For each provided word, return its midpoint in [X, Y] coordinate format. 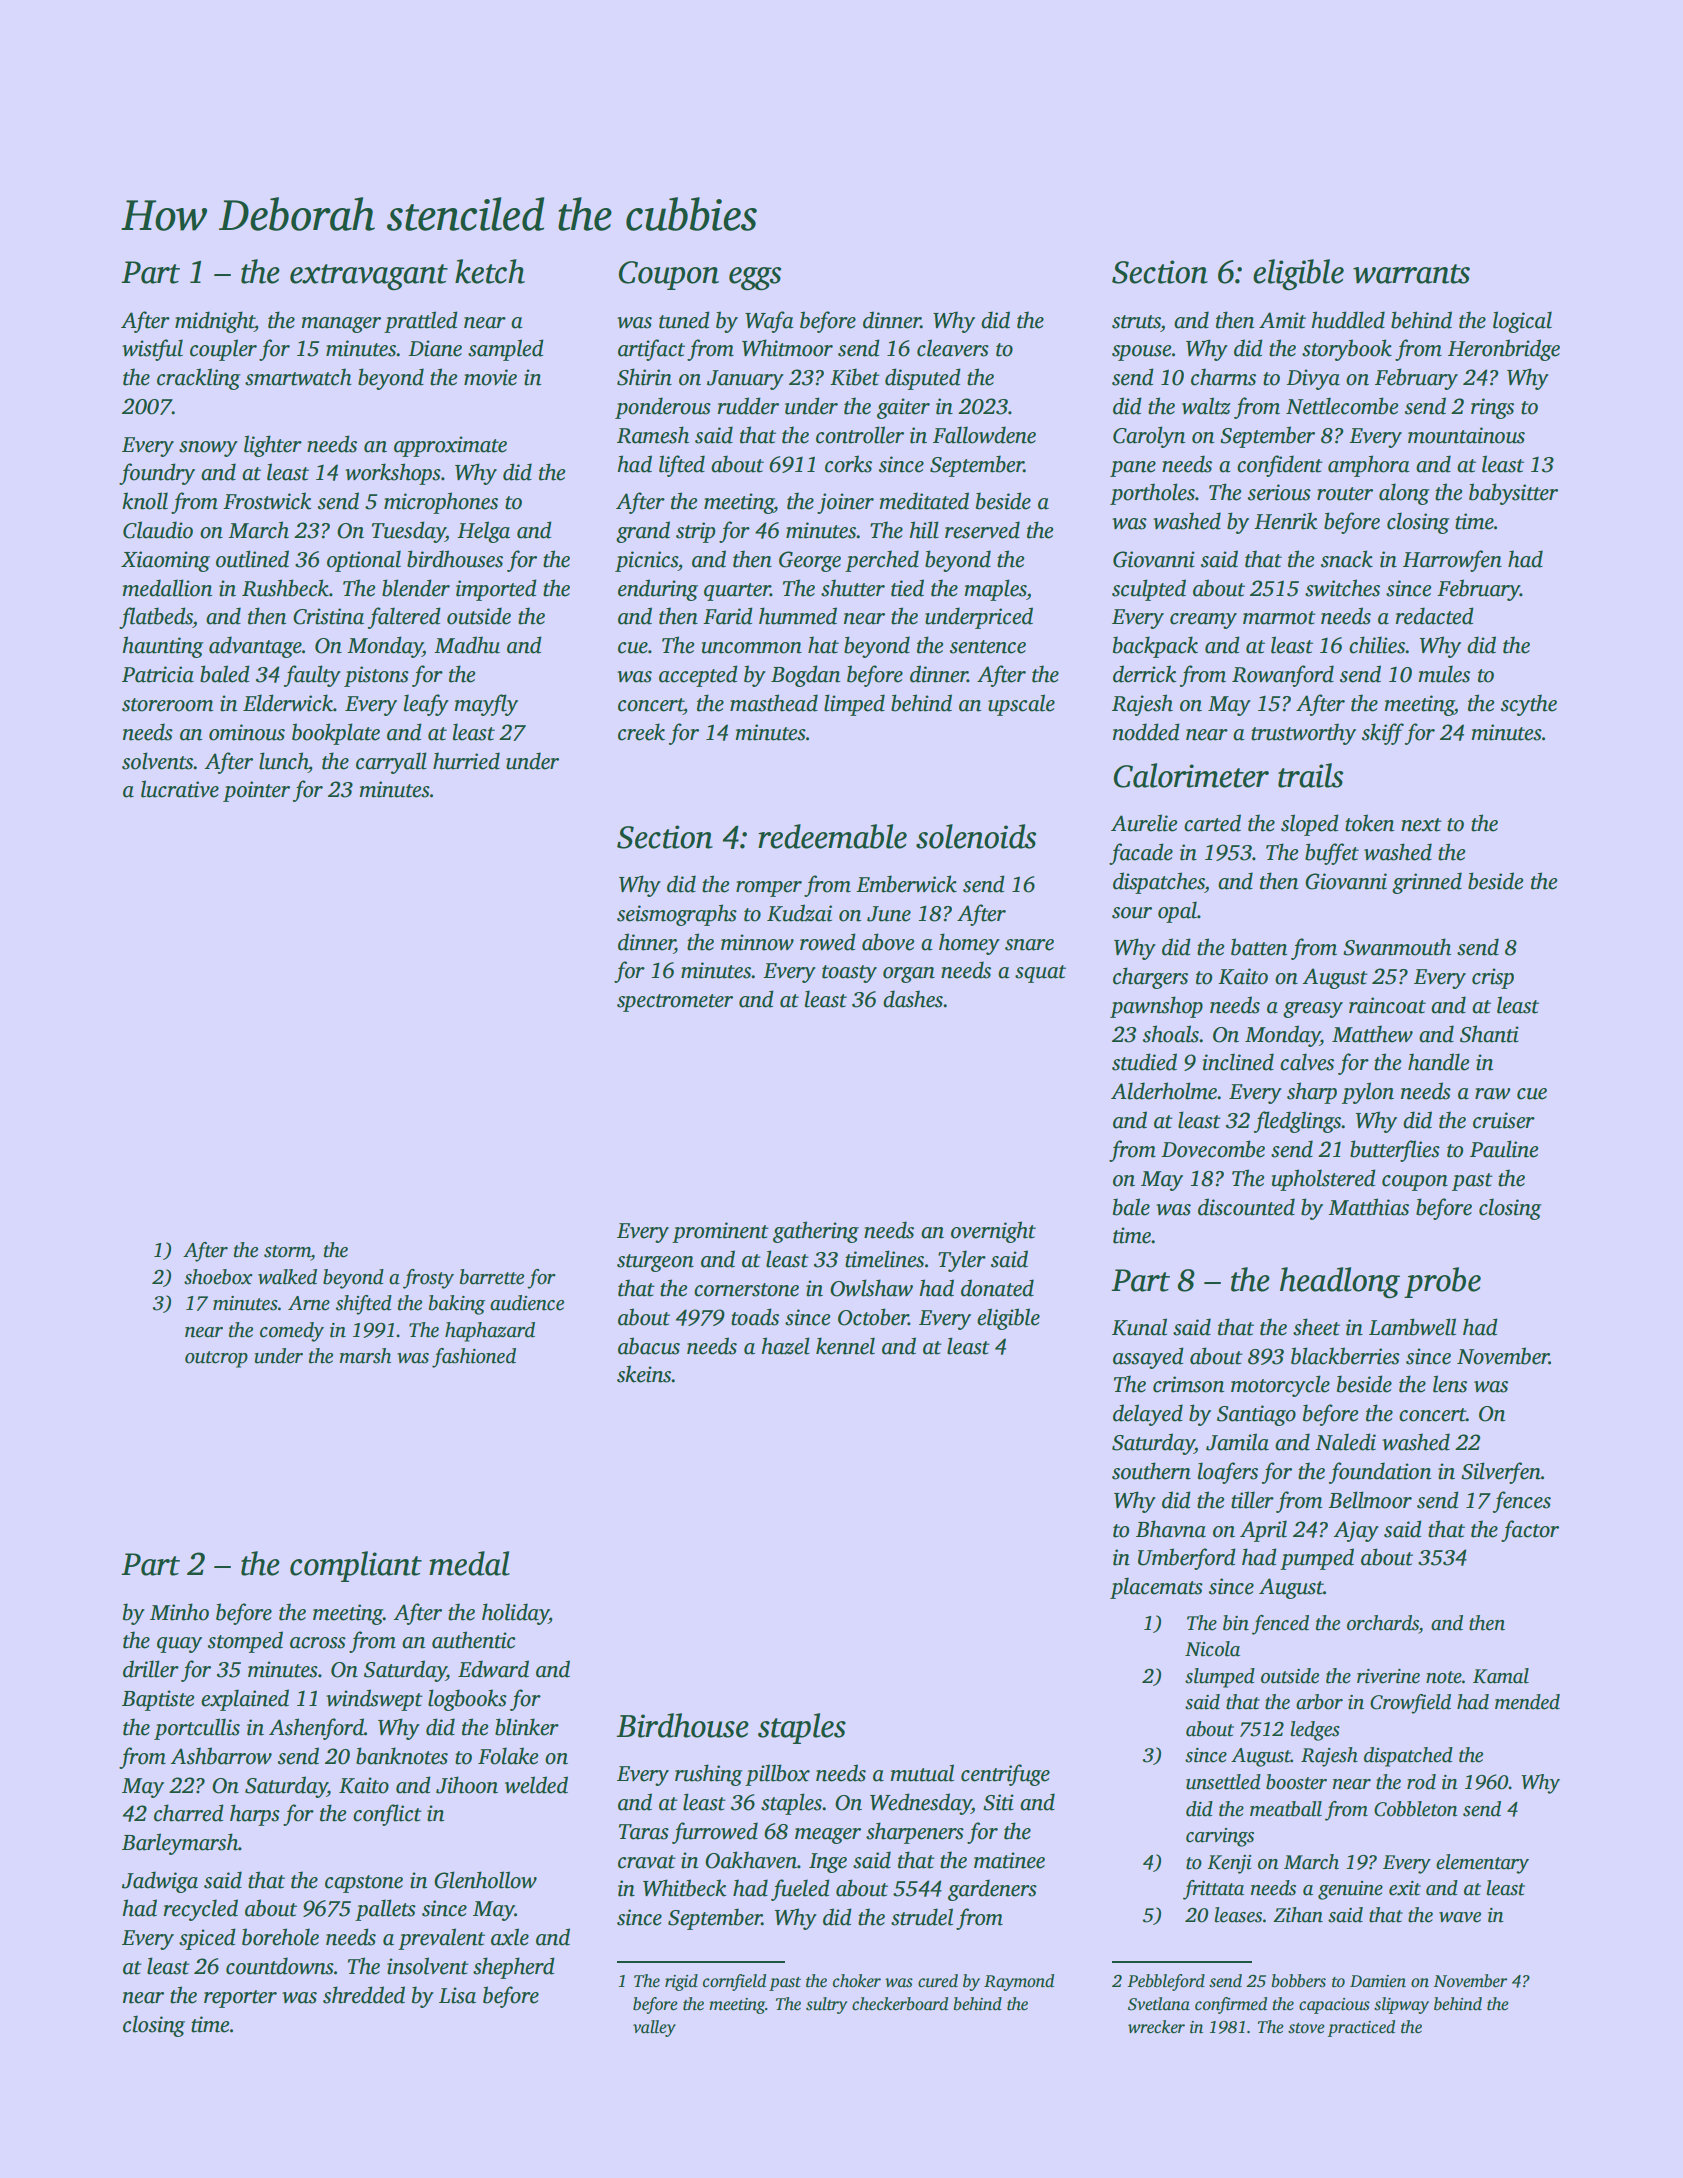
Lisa [457, 1995]
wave [1460, 1917]
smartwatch [298, 377]
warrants [1411, 274]
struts [1136, 322]
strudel [922, 1917]
